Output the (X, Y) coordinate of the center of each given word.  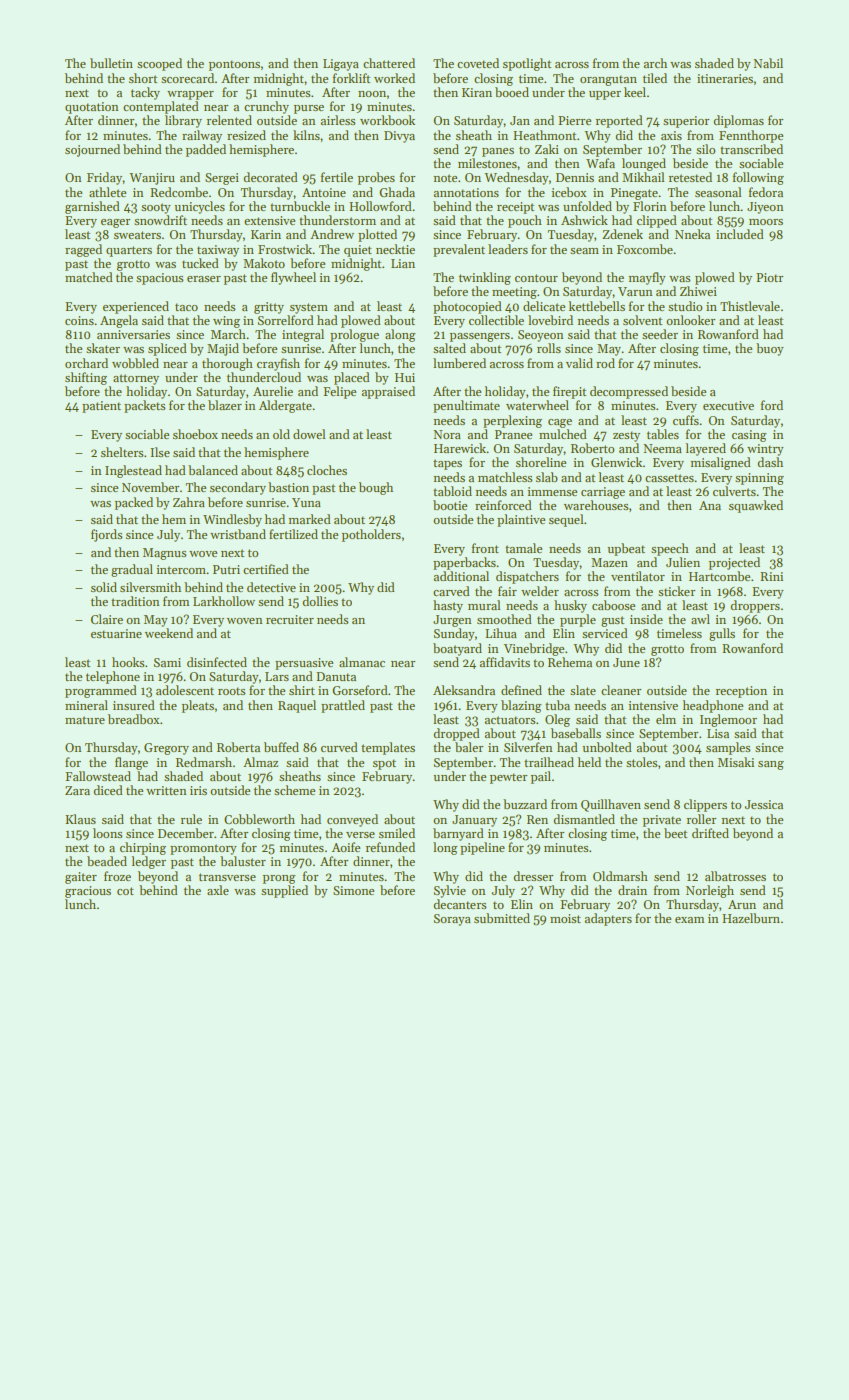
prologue (354, 335)
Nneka (692, 234)
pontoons (234, 65)
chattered (389, 63)
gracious (88, 892)
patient (101, 407)
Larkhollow (224, 601)
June (626, 662)
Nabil (768, 63)
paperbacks (464, 563)
